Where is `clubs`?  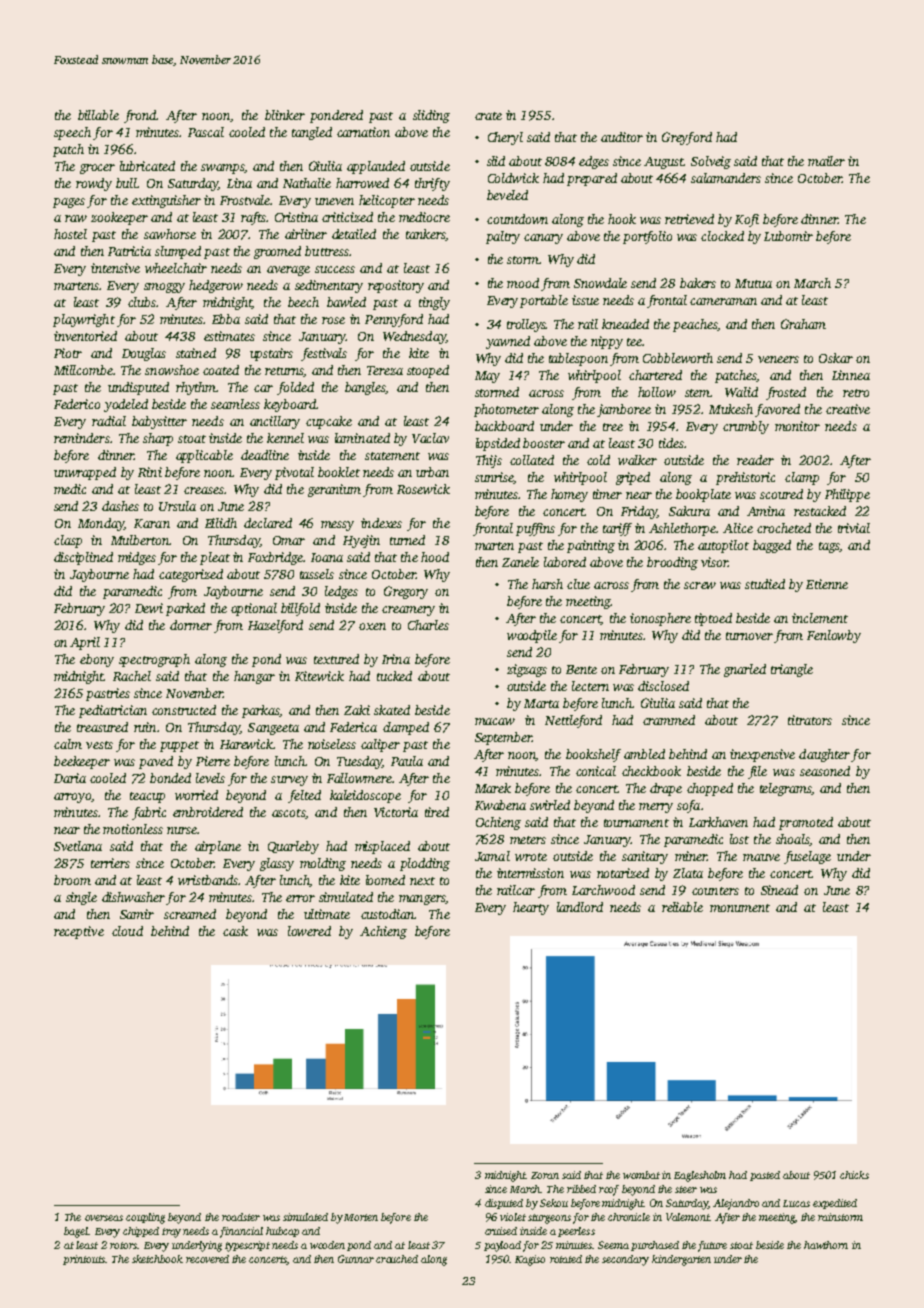 clubs is located at coordinates (142, 302).
